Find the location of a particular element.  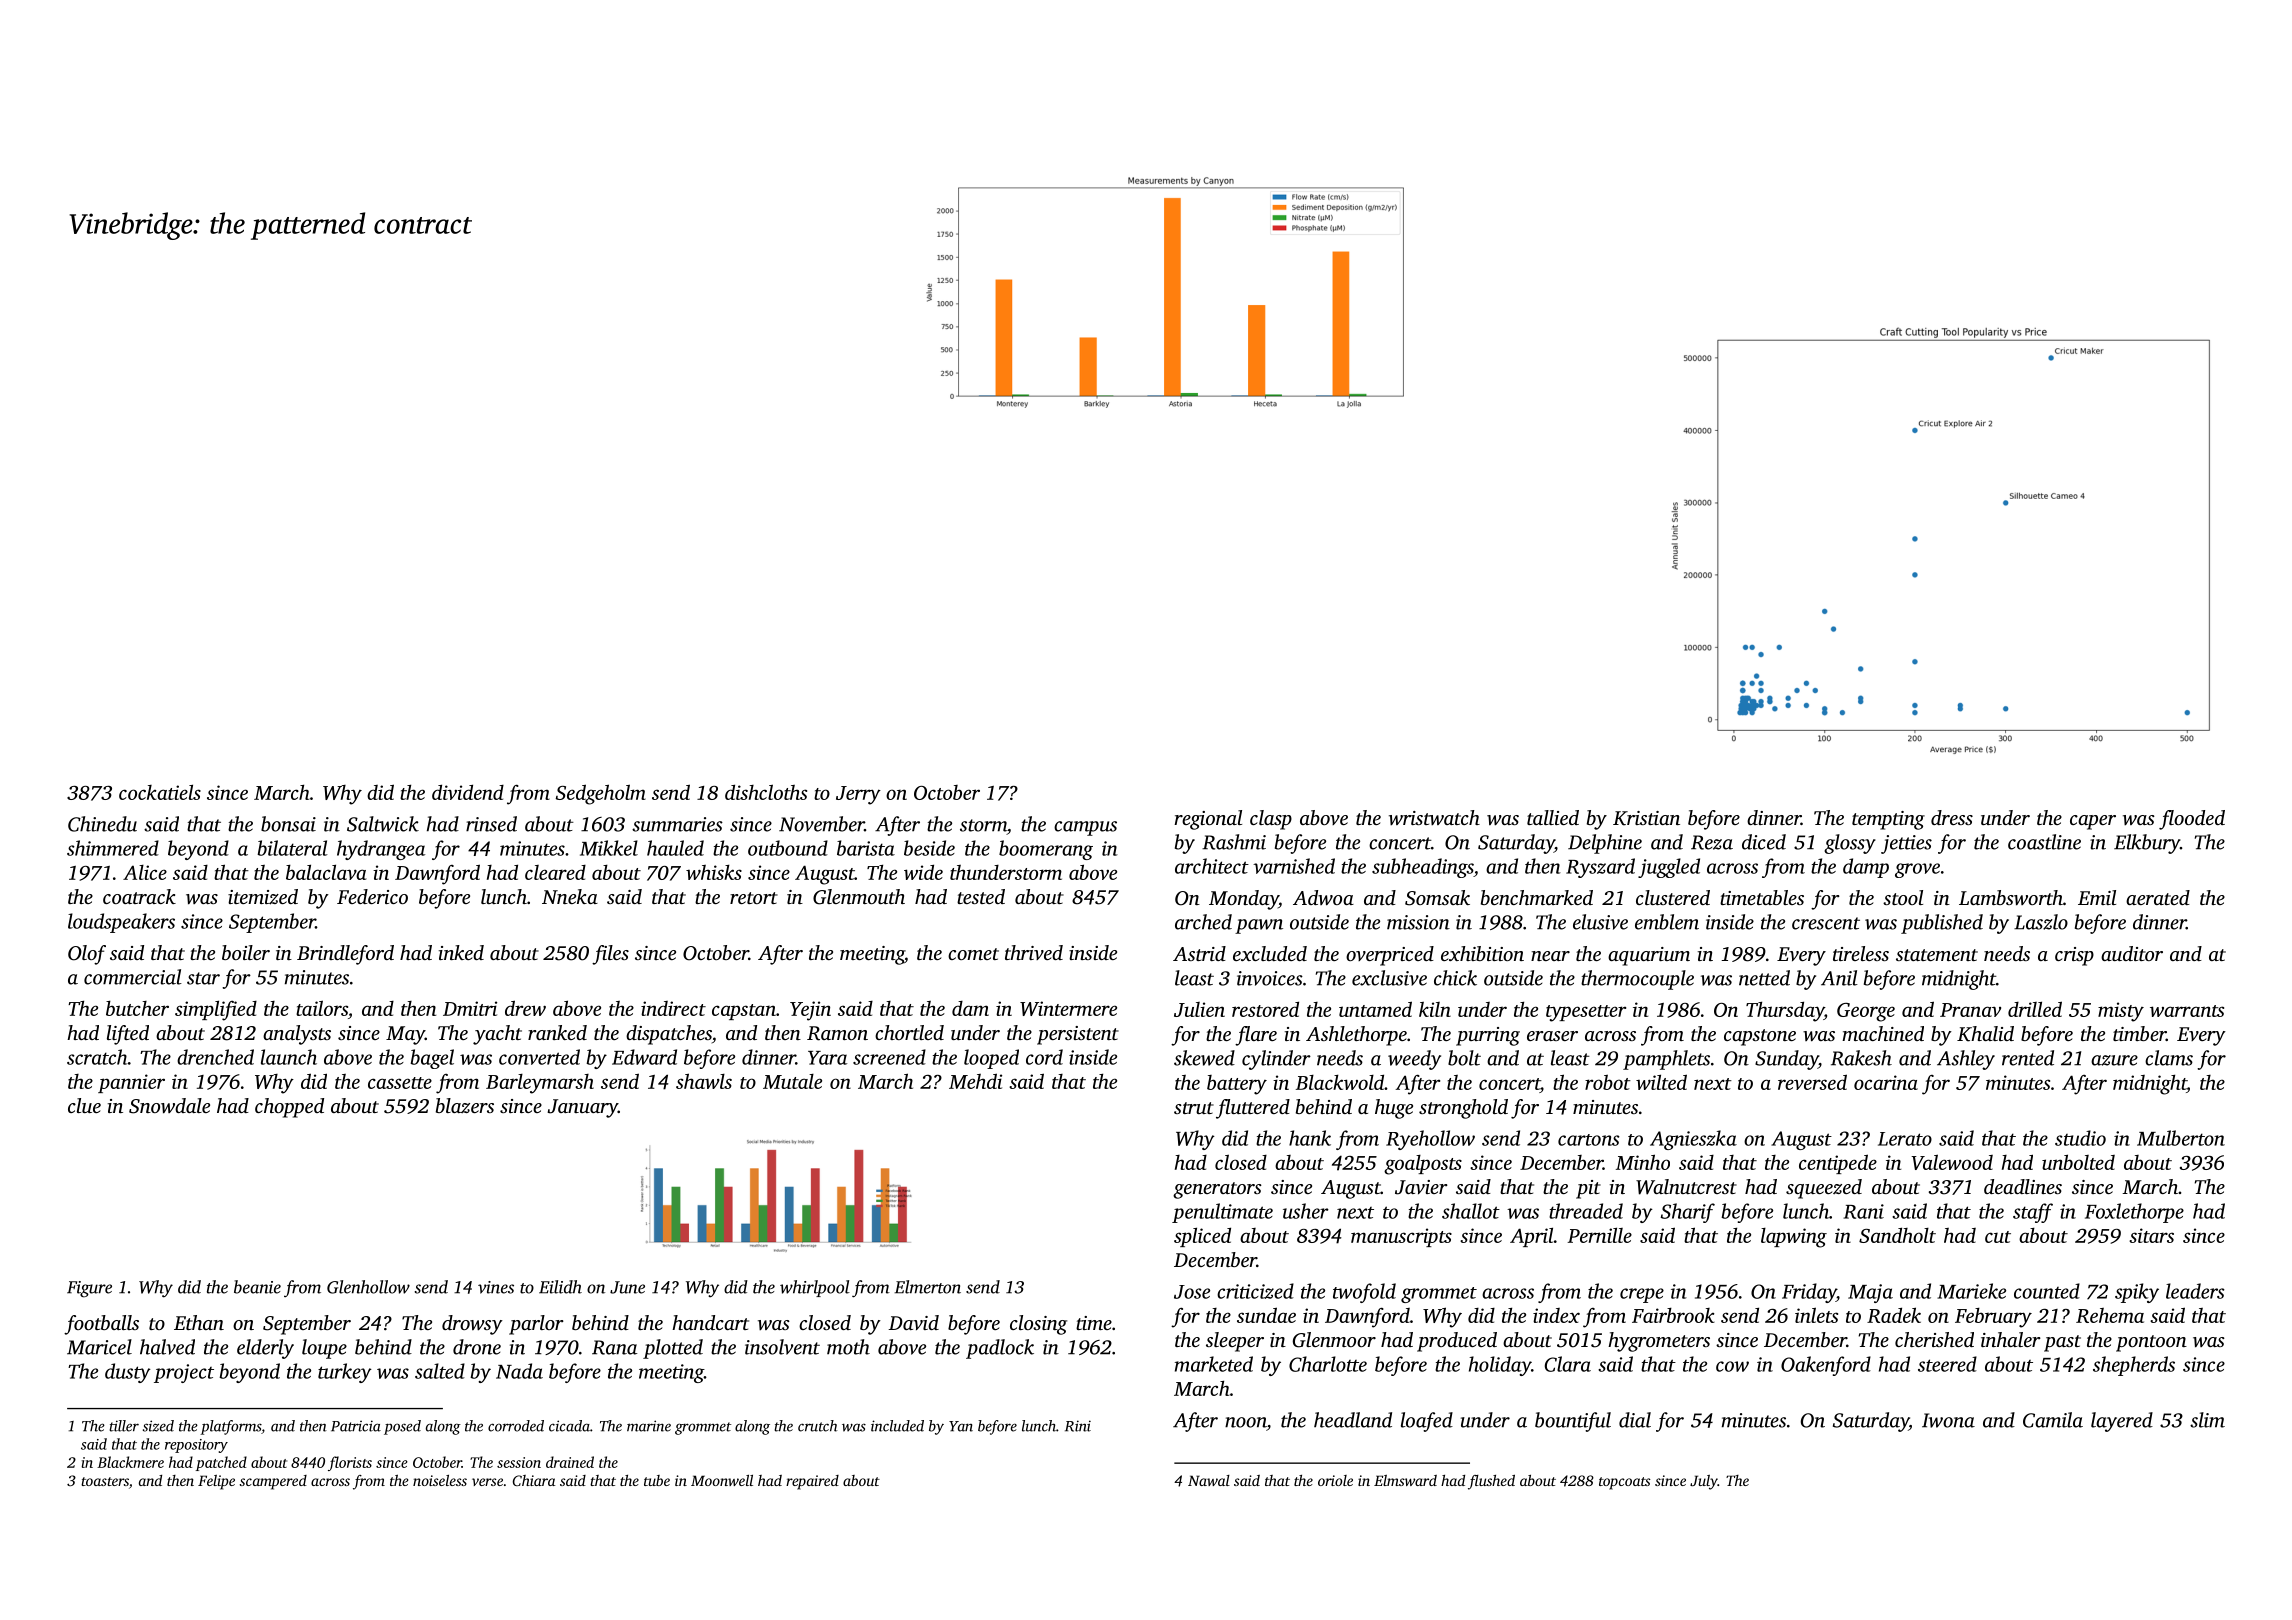

flooded is located at coordinates (2192, 820).
